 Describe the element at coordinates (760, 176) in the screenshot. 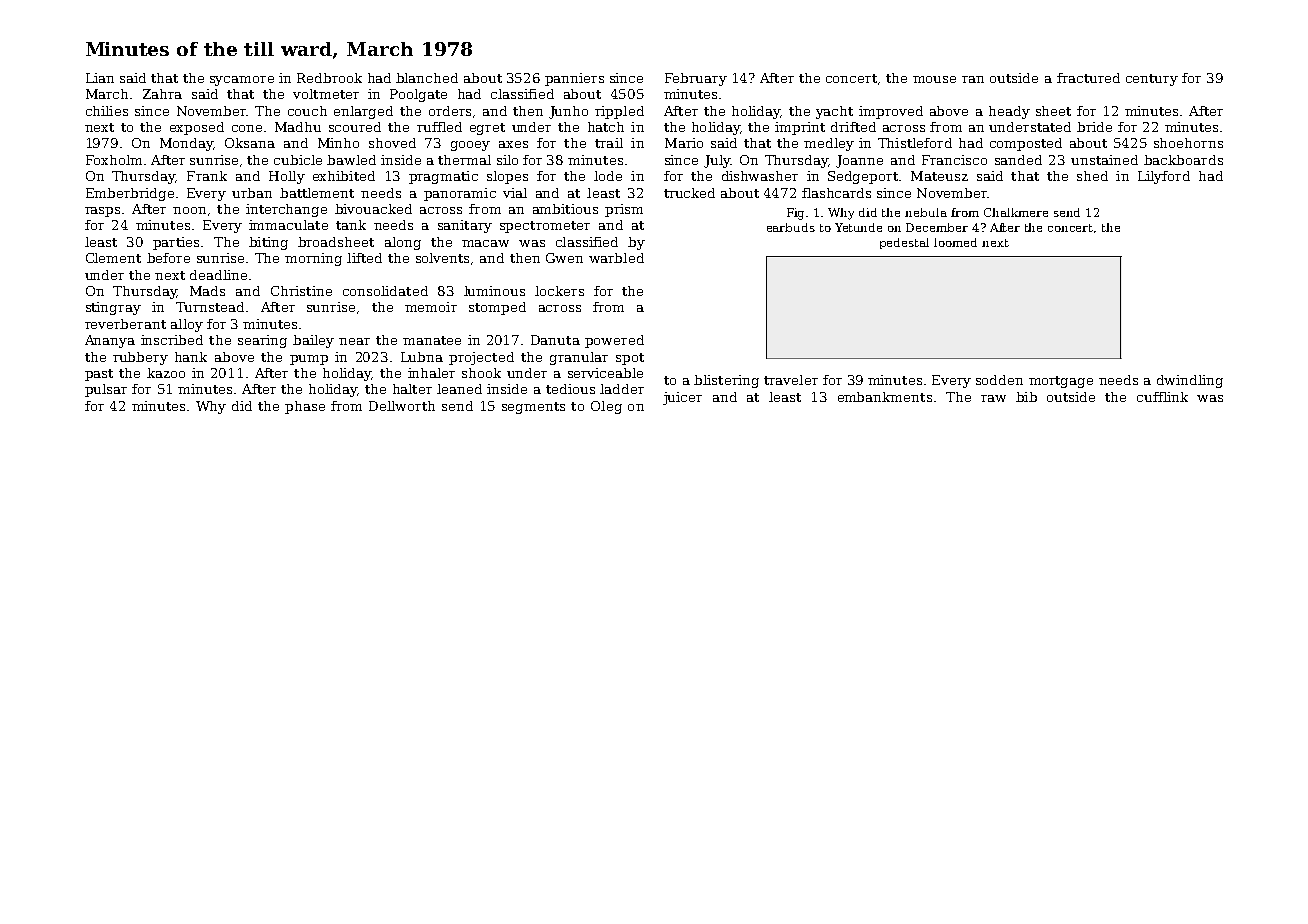

I see `dishwasher` at that location.
